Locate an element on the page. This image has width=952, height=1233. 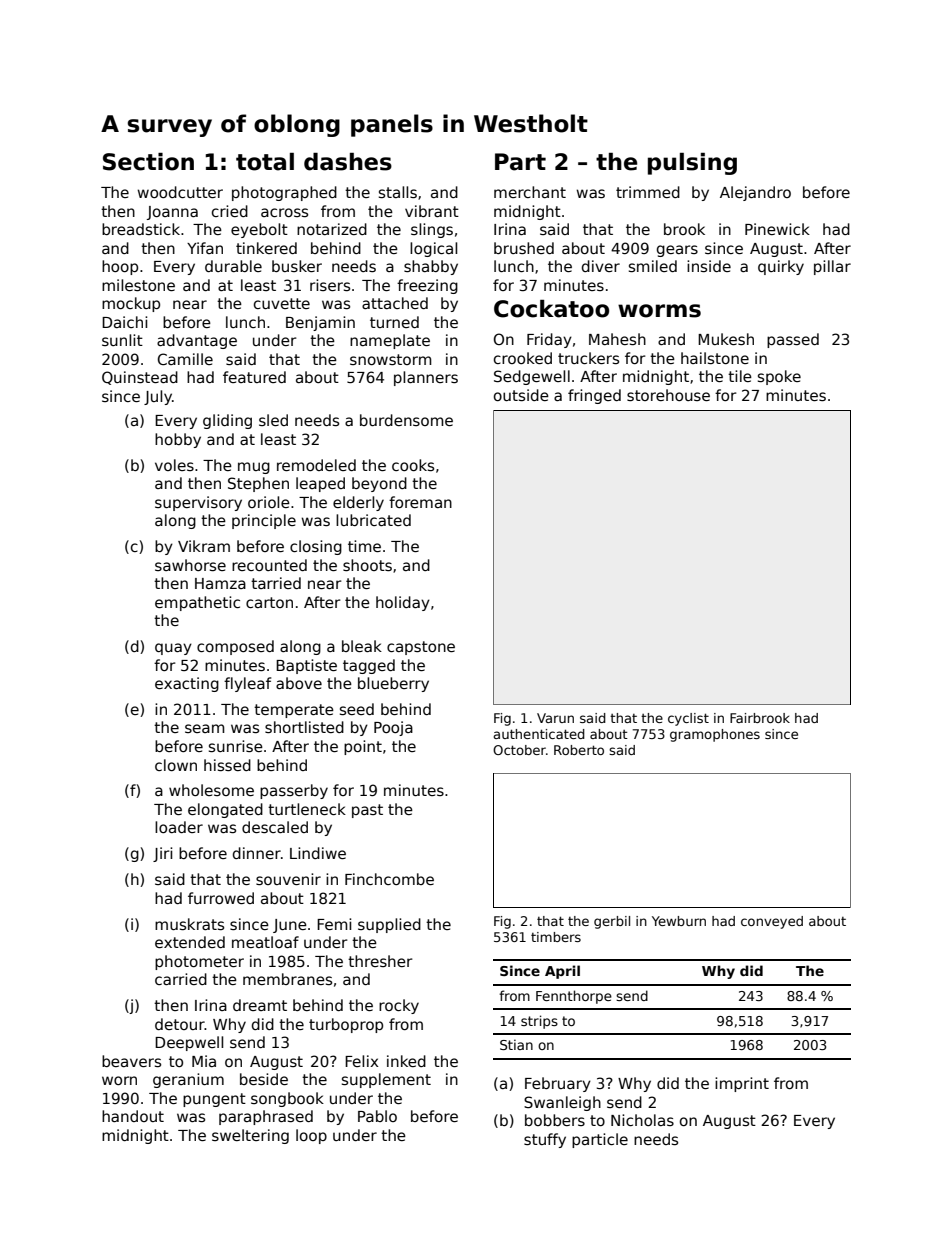
handout is located at coordinates (133, 1116).
